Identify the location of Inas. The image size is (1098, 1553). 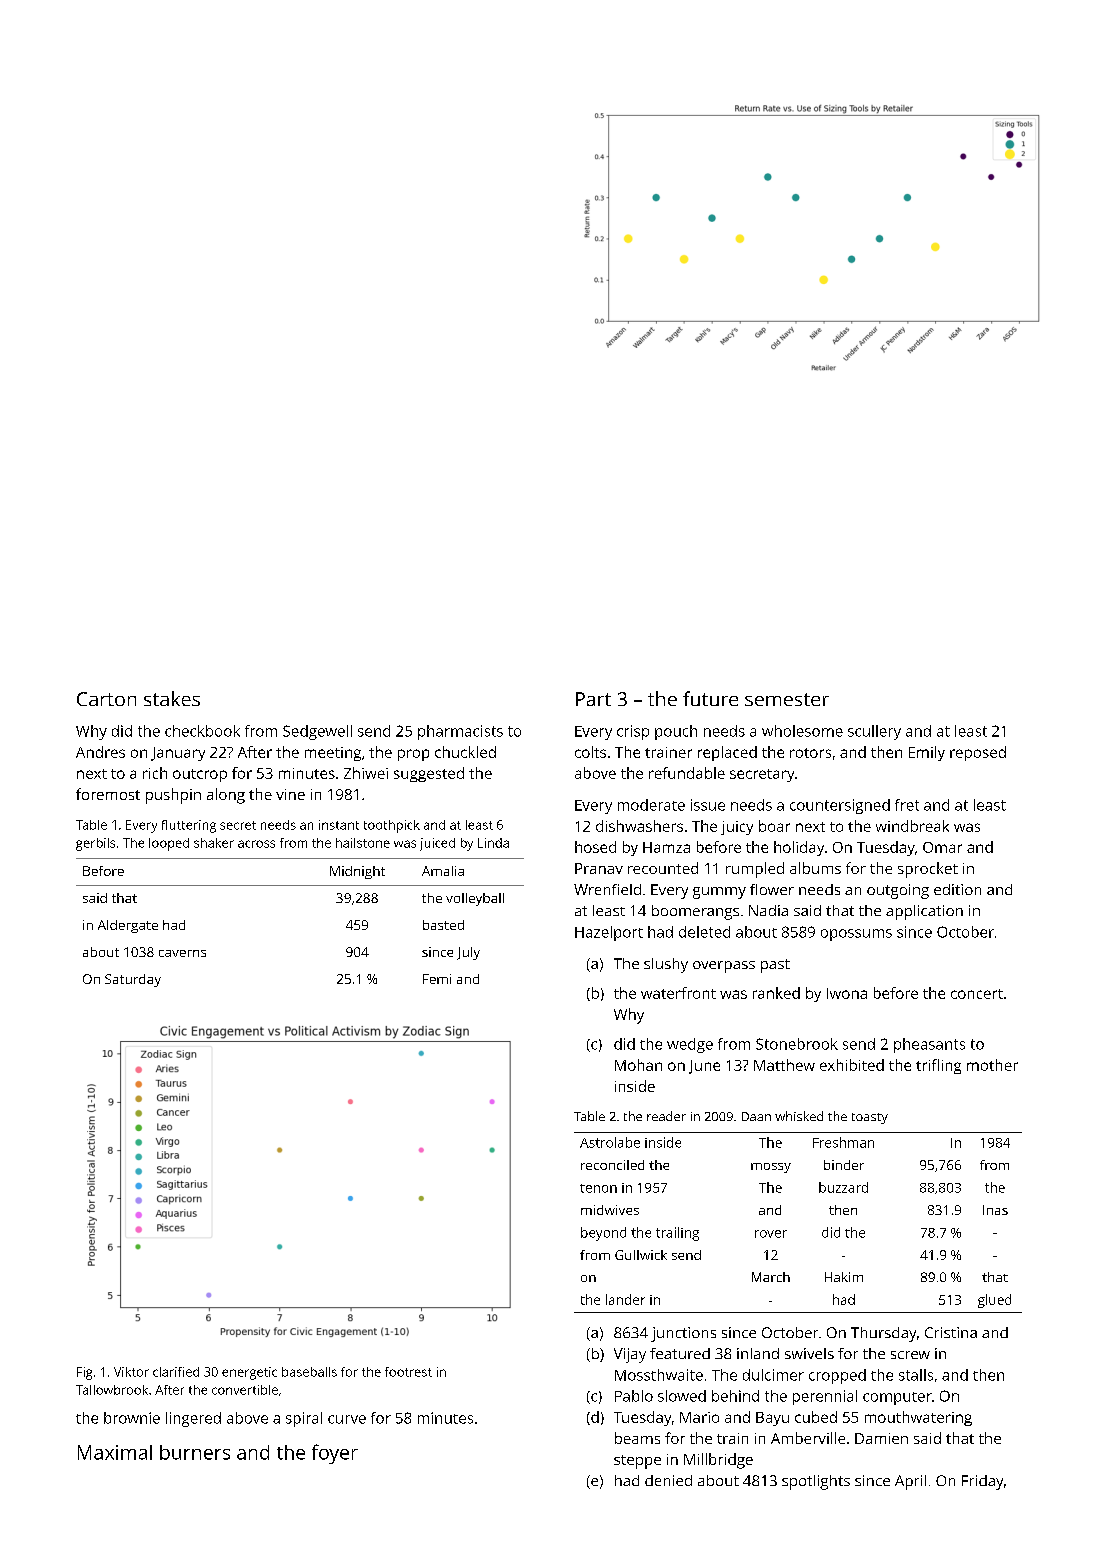
(995, 1210).
